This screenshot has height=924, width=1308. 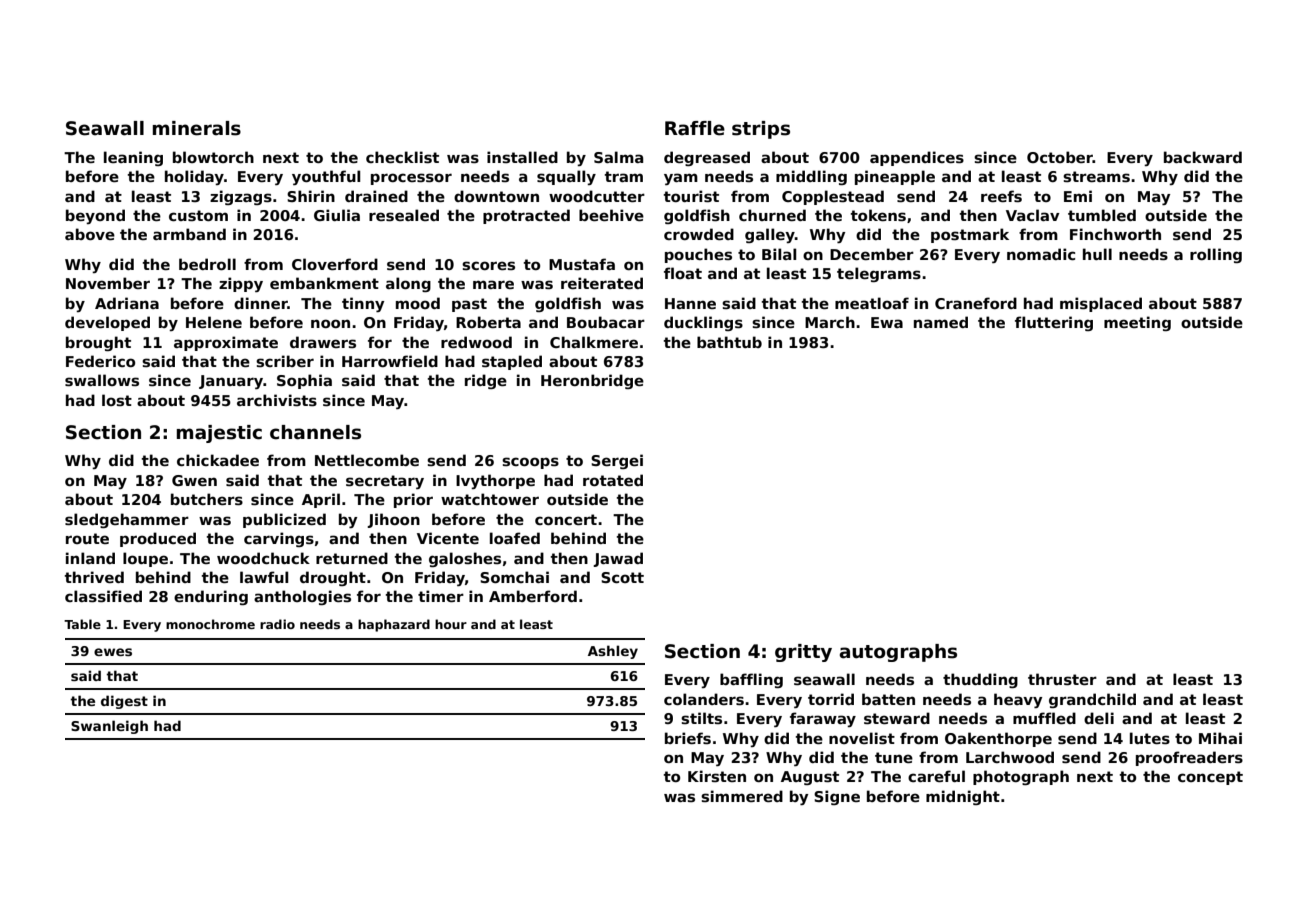 What do you see at coordinates (1062, 679) in the screenshot?
I see `thruster` at bounding box center [1062, 679].
